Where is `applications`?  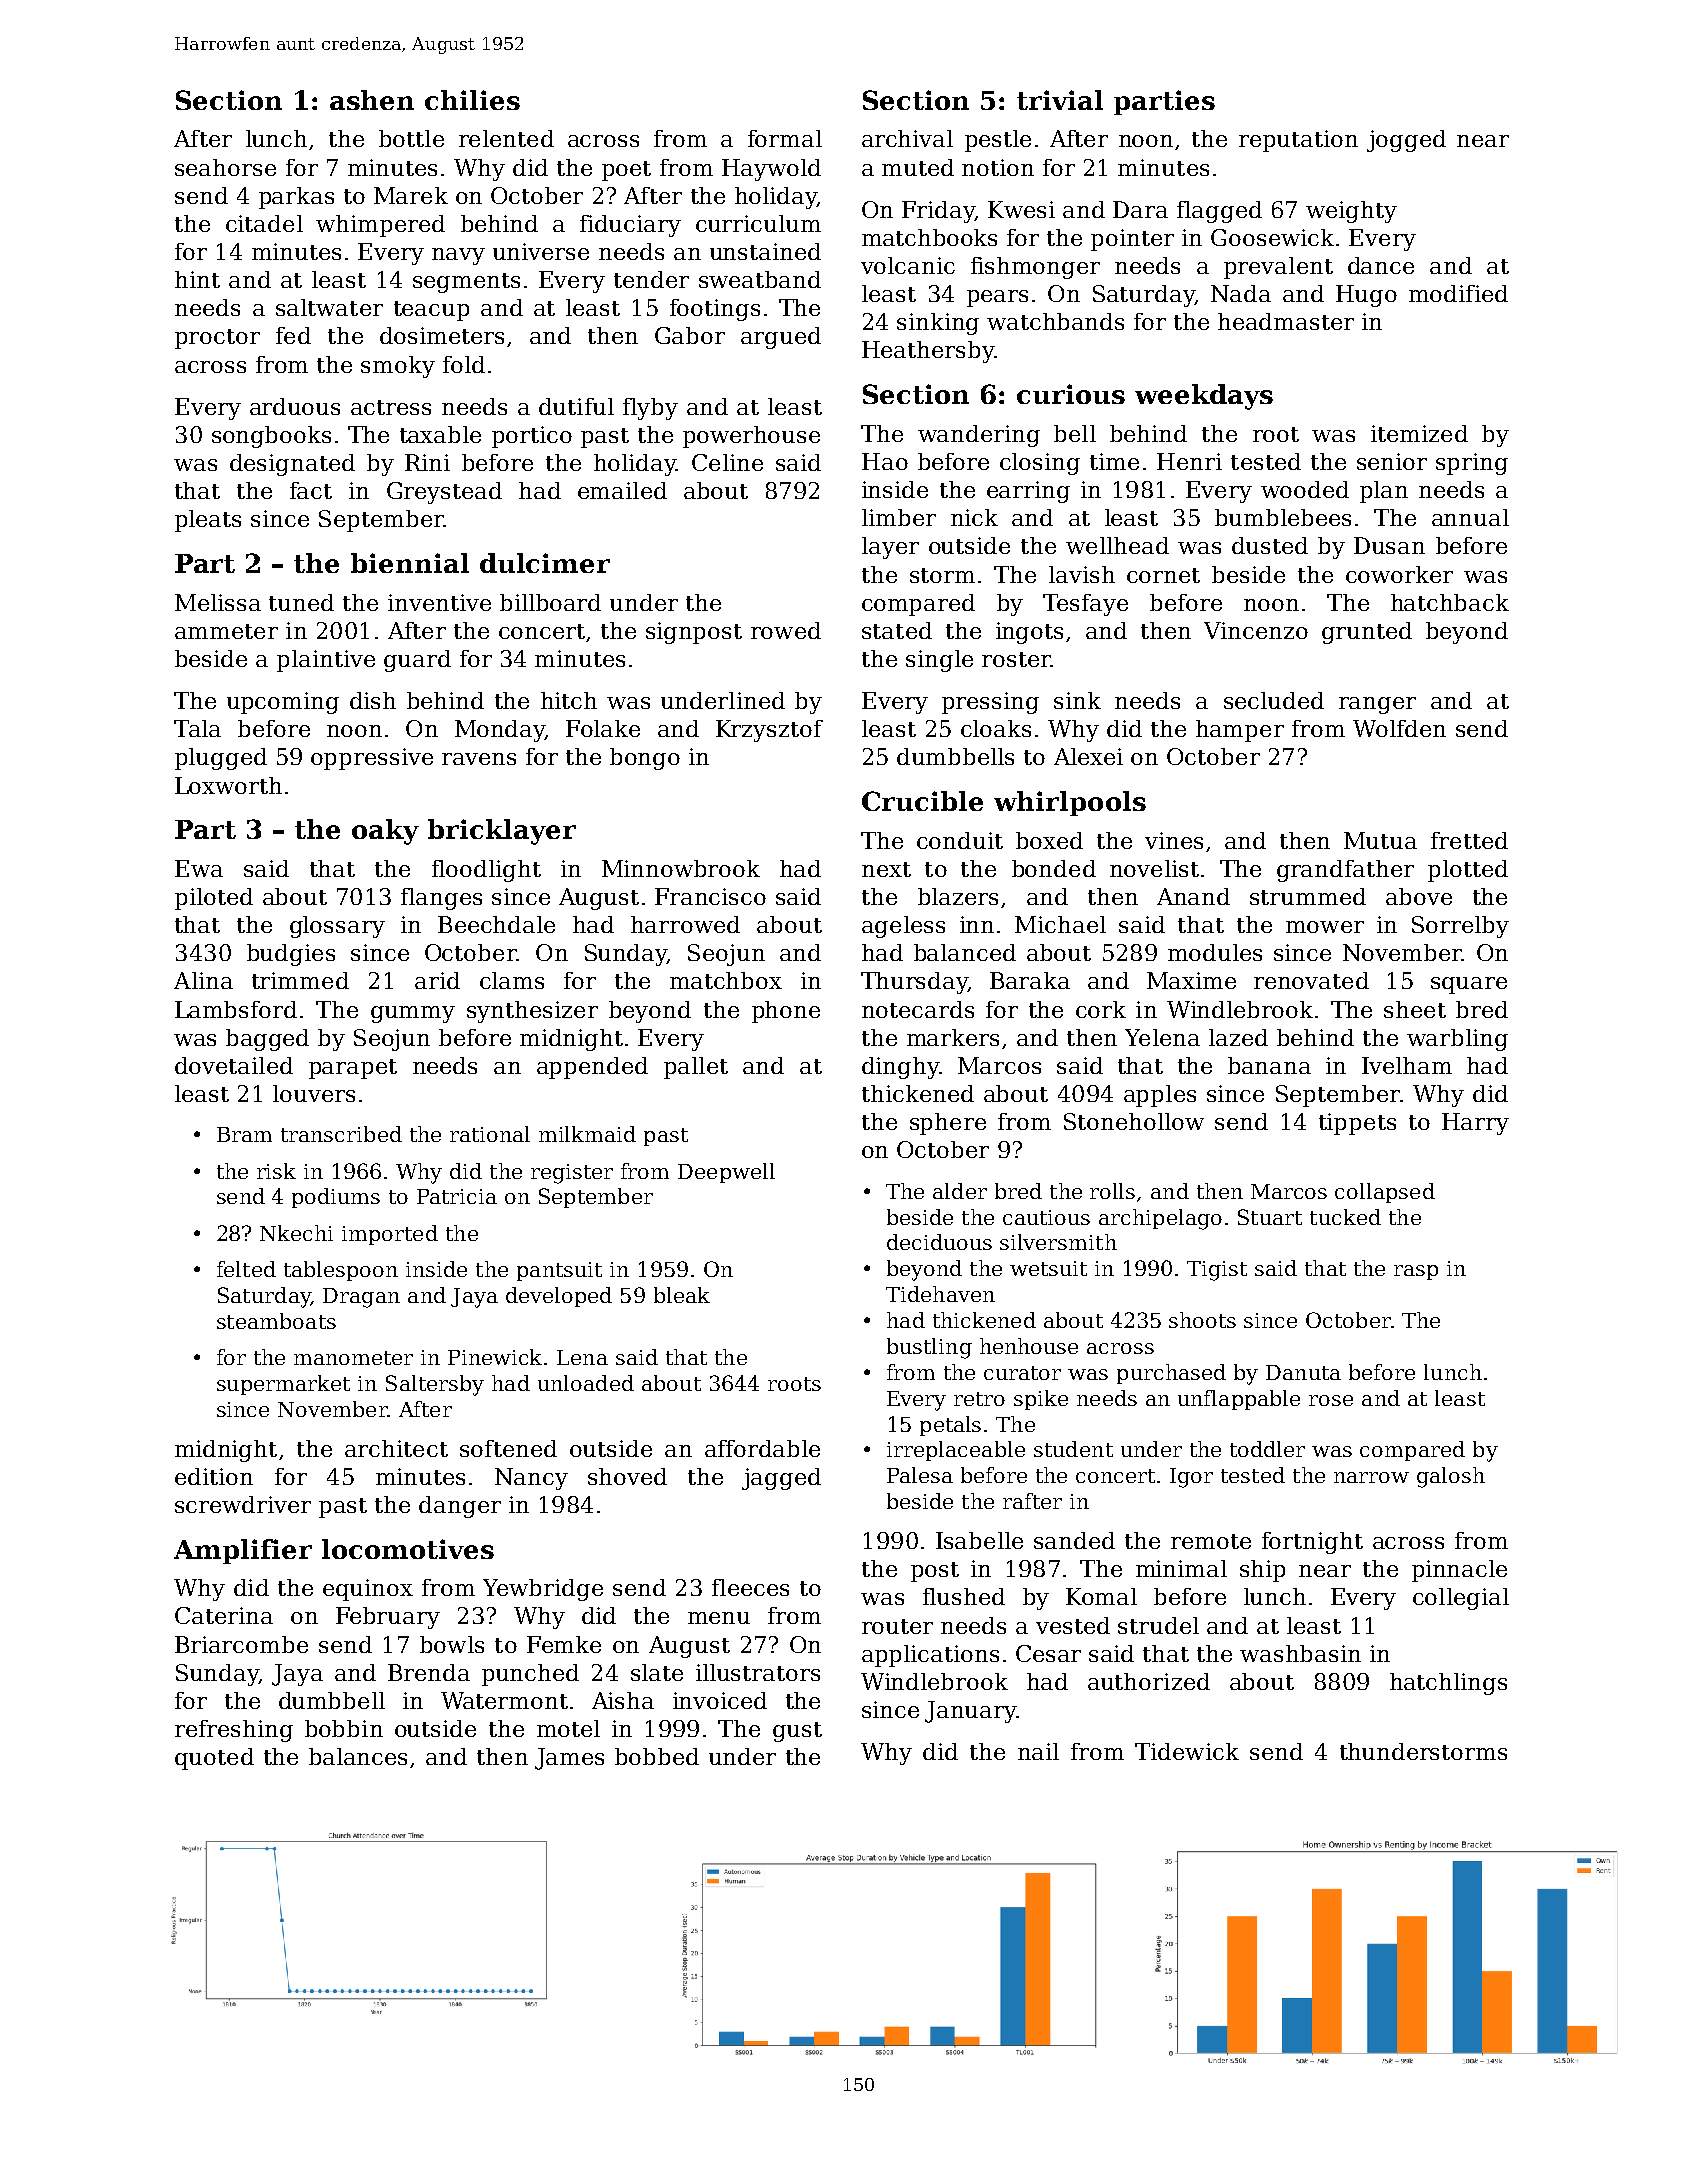
applications is located at coordinates (930, 1656).
